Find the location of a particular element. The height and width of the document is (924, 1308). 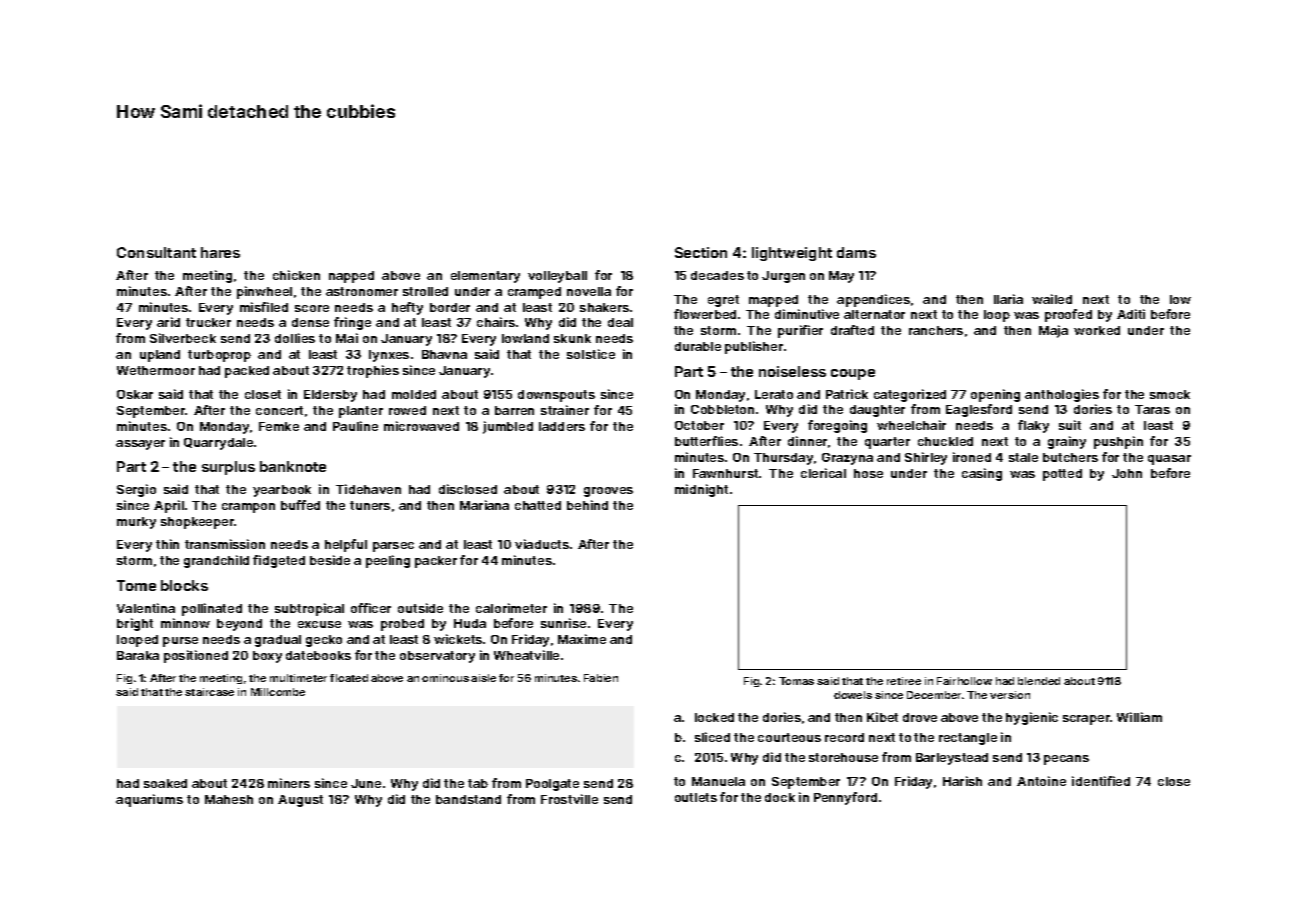

Millcombe is located at coordinates (278, 692).
